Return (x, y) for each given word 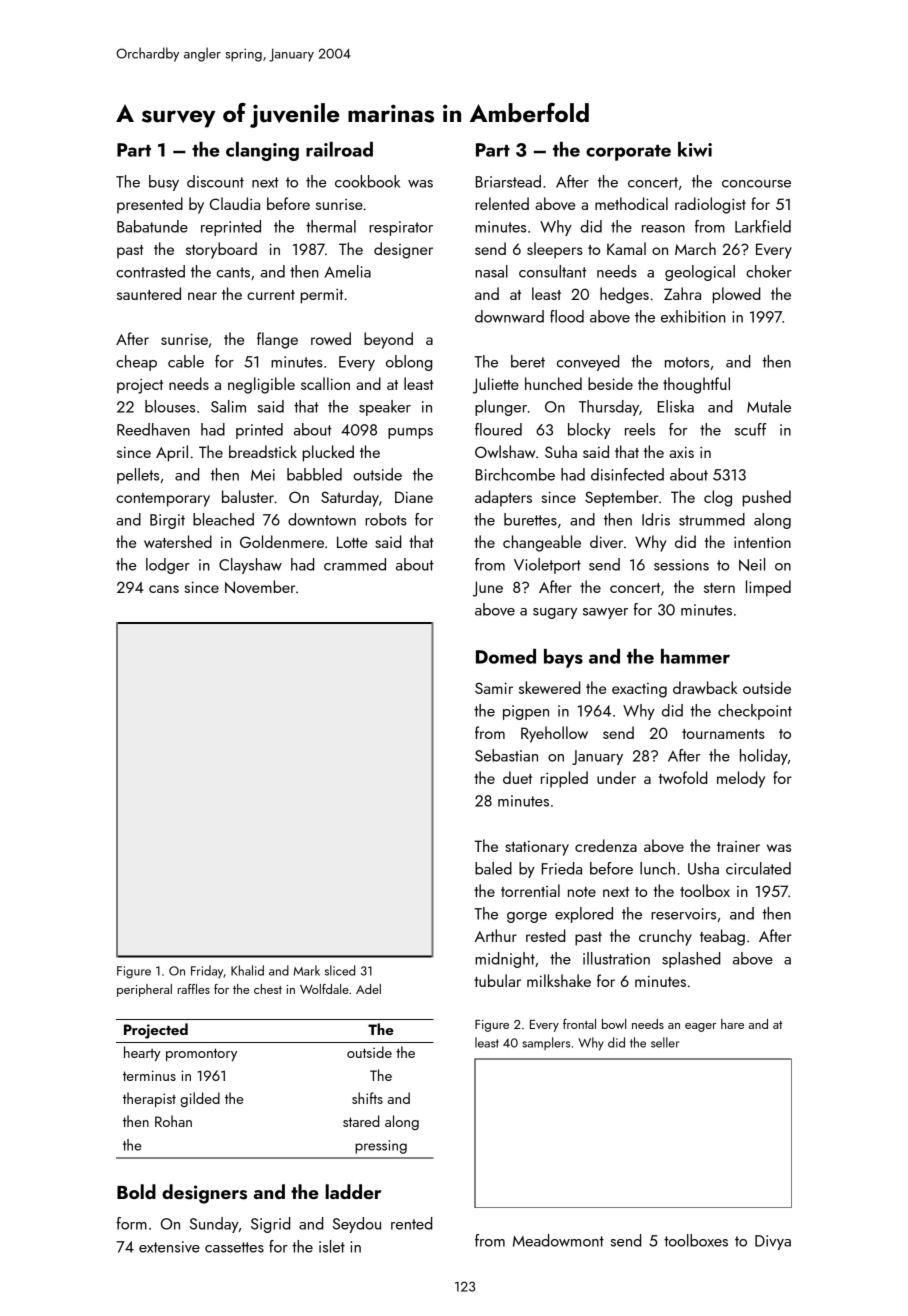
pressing (381, 1147)
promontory (201, 1054)
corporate (628, 153)
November (260, 587)
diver (606, 541)
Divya (773, 1242)
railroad (339, 149)
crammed (355, 564)
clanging (262, 151)
